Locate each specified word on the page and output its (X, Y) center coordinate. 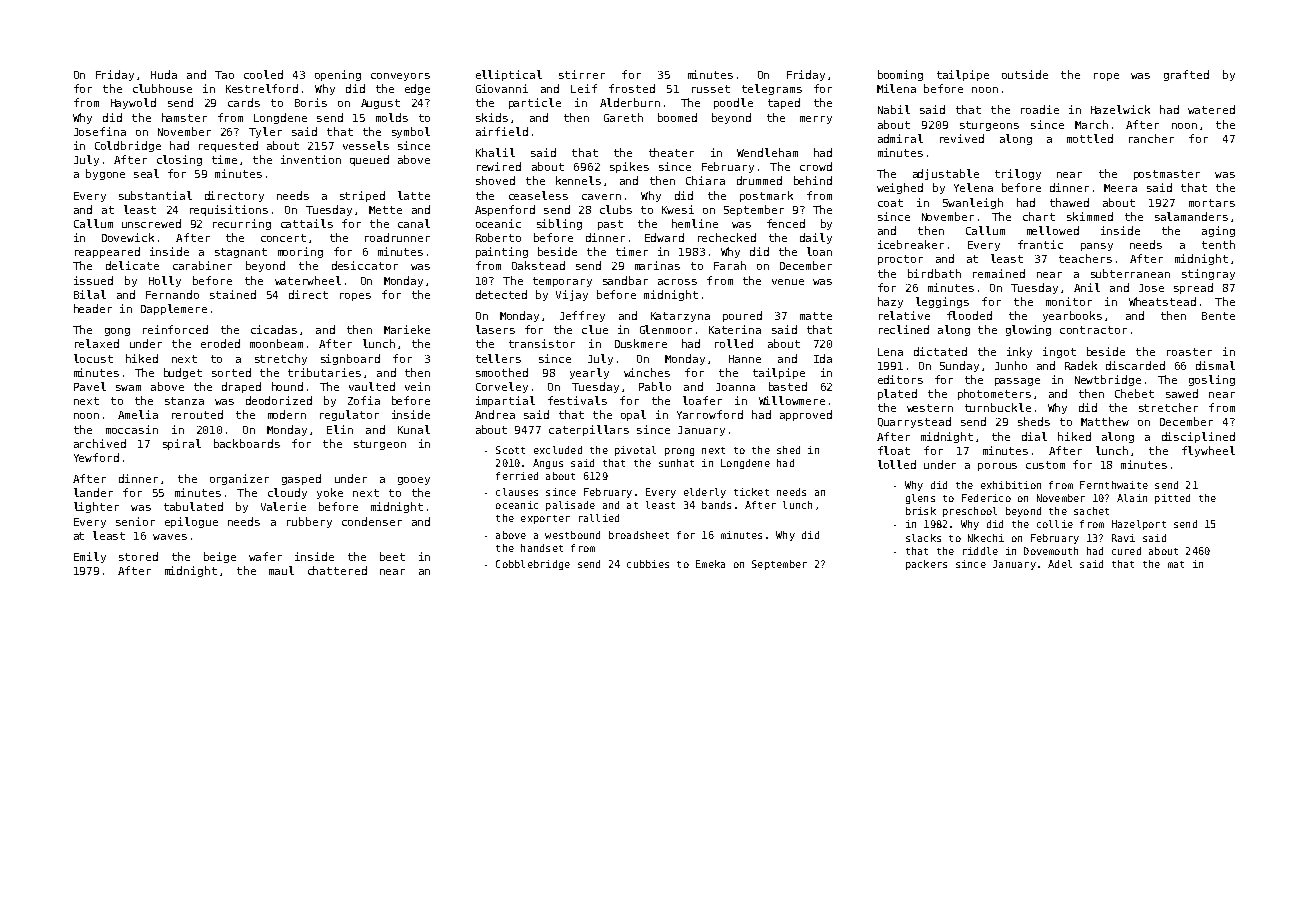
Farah (730, 265)
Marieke (407, 329)
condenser (372, 521)
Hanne (745, 359)
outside (1025, 74)
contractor (1093, 330)
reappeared (107, 252)
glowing (1028, 330)
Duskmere (641, 343)
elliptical (509, 75)
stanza (184, 401)
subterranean (1130, 273)
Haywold (133, 103)
